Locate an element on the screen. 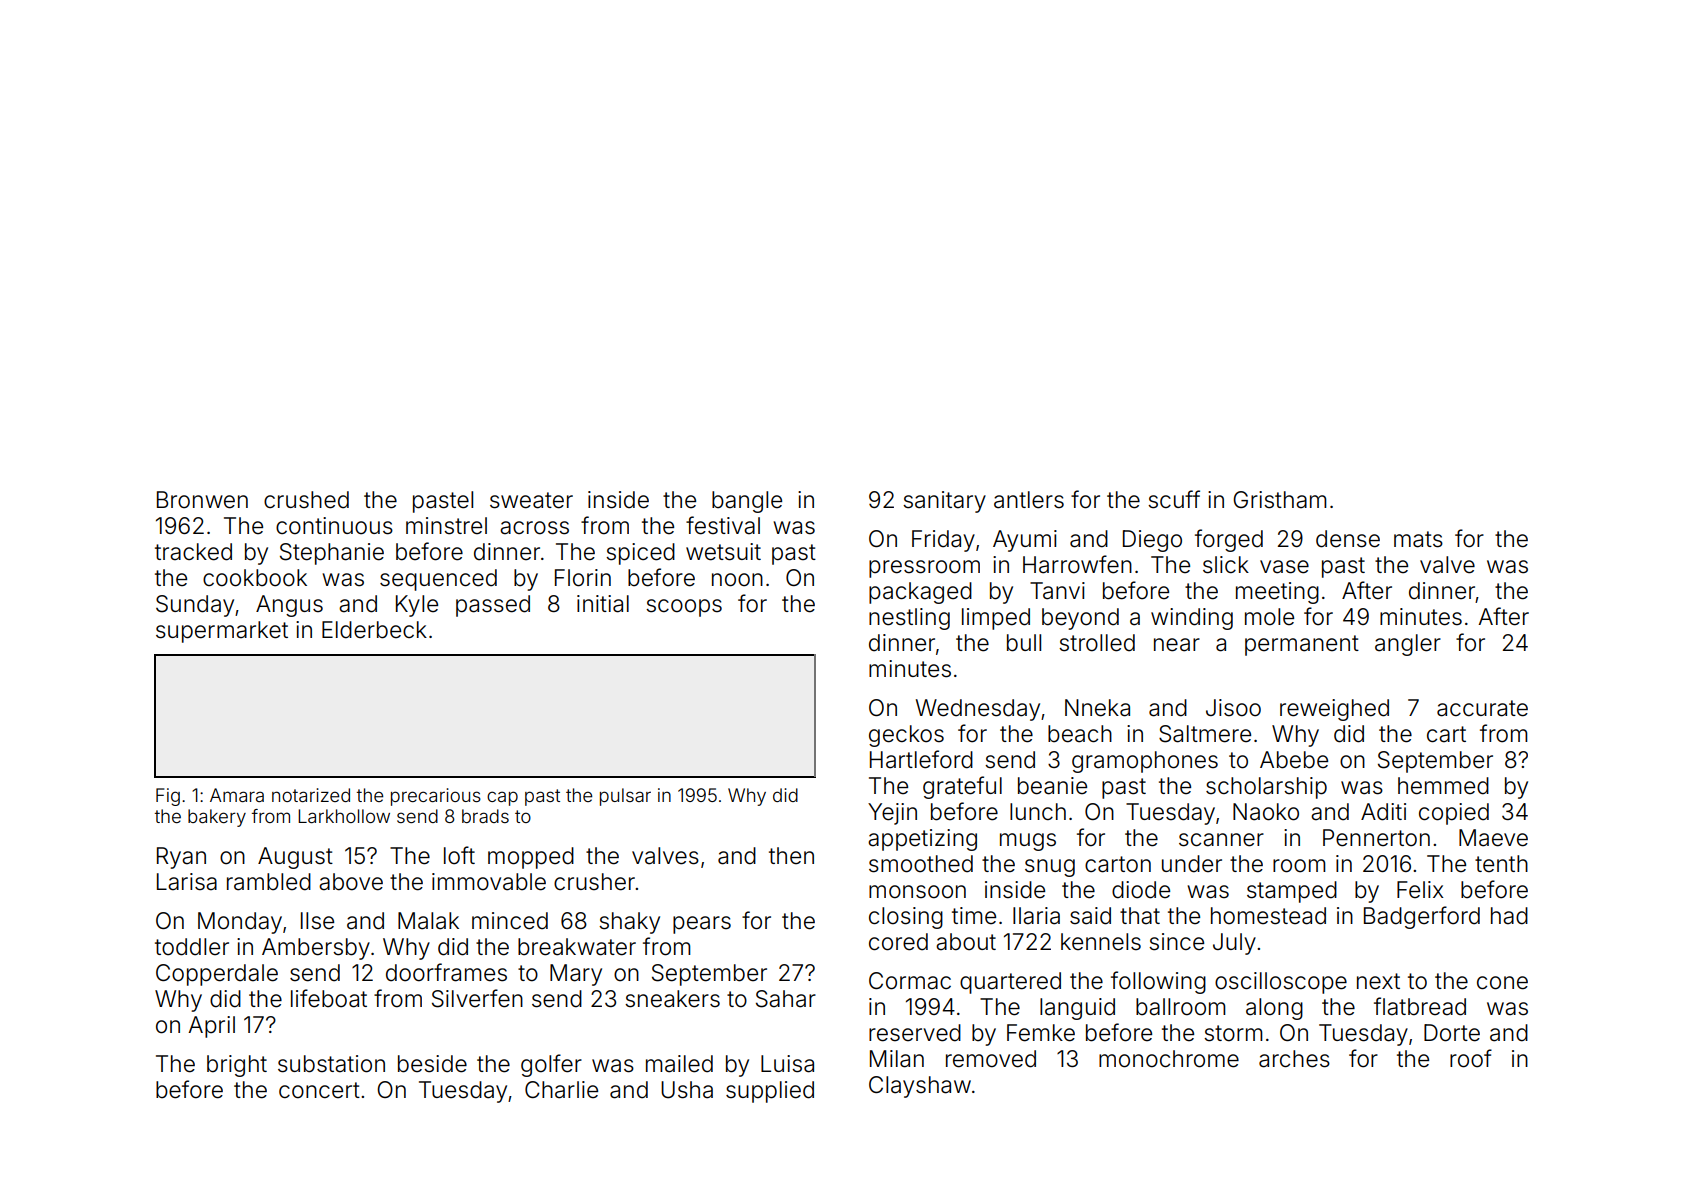 Image resolution: width=1684 pixels, height=1191 pixels. then is located at coordinates (791, 856).
